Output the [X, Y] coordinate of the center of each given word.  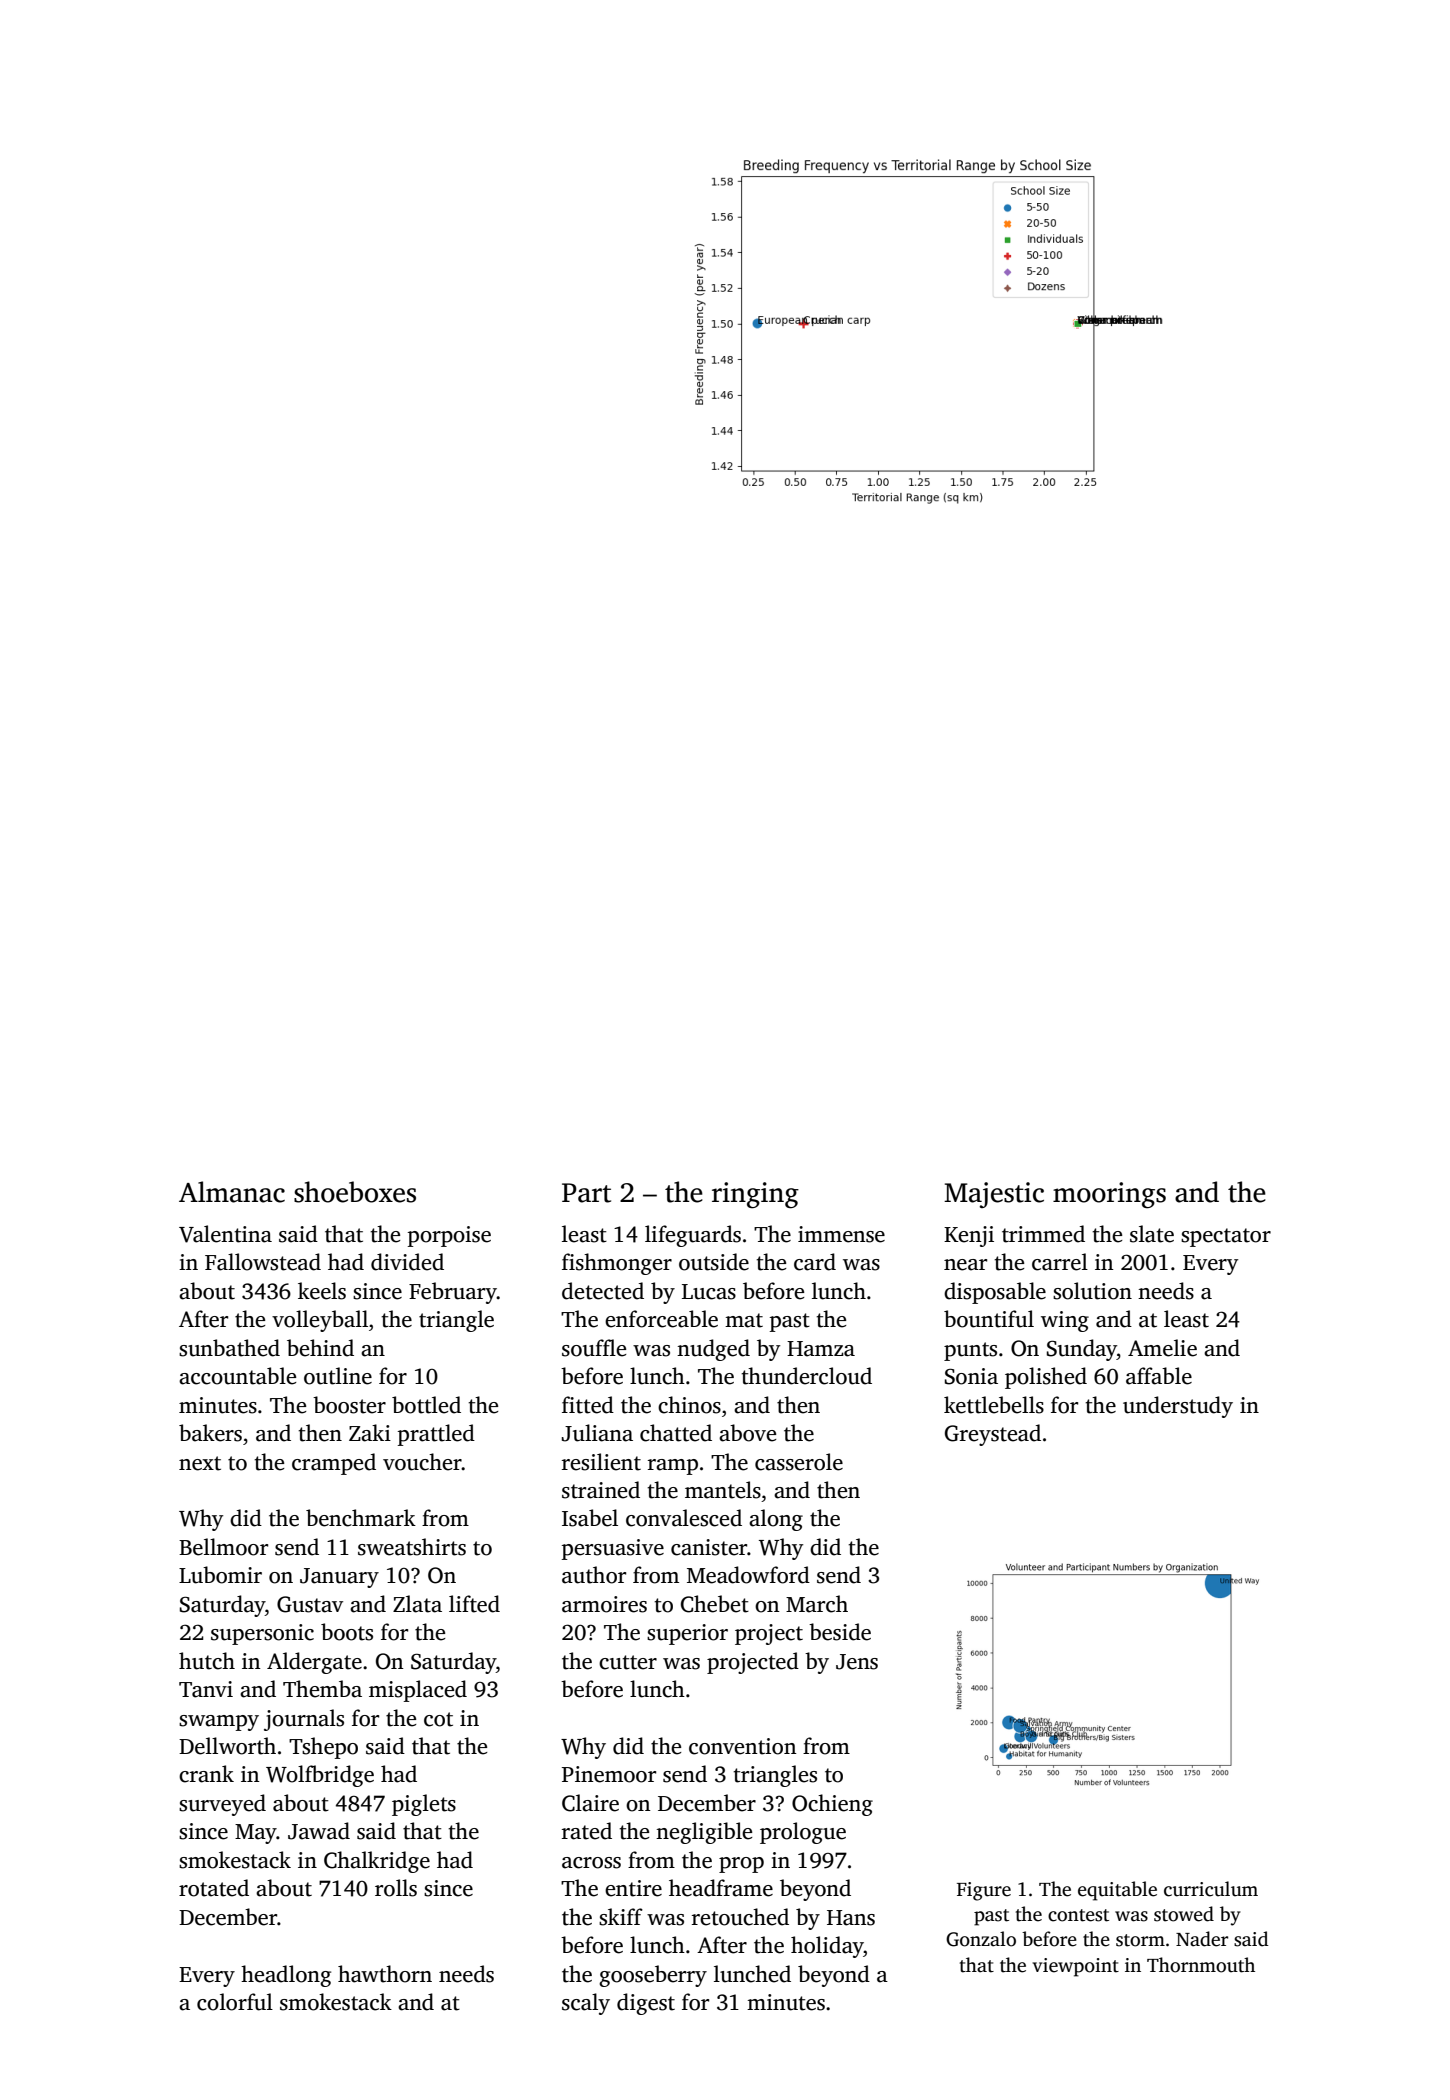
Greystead [993, 1435]
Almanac [232, 1192]
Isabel [590, 1518]
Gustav [310, 1604]
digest [646, 2004]
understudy [1178, 1407]
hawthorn [385, 1974]
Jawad [319, 1831]
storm [1140, 1940]
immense [841, 1234]
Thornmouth [1201, 1965]
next [200, 1463]
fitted [588, 1405]
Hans [851, 1918]
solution [1092, 1291]
